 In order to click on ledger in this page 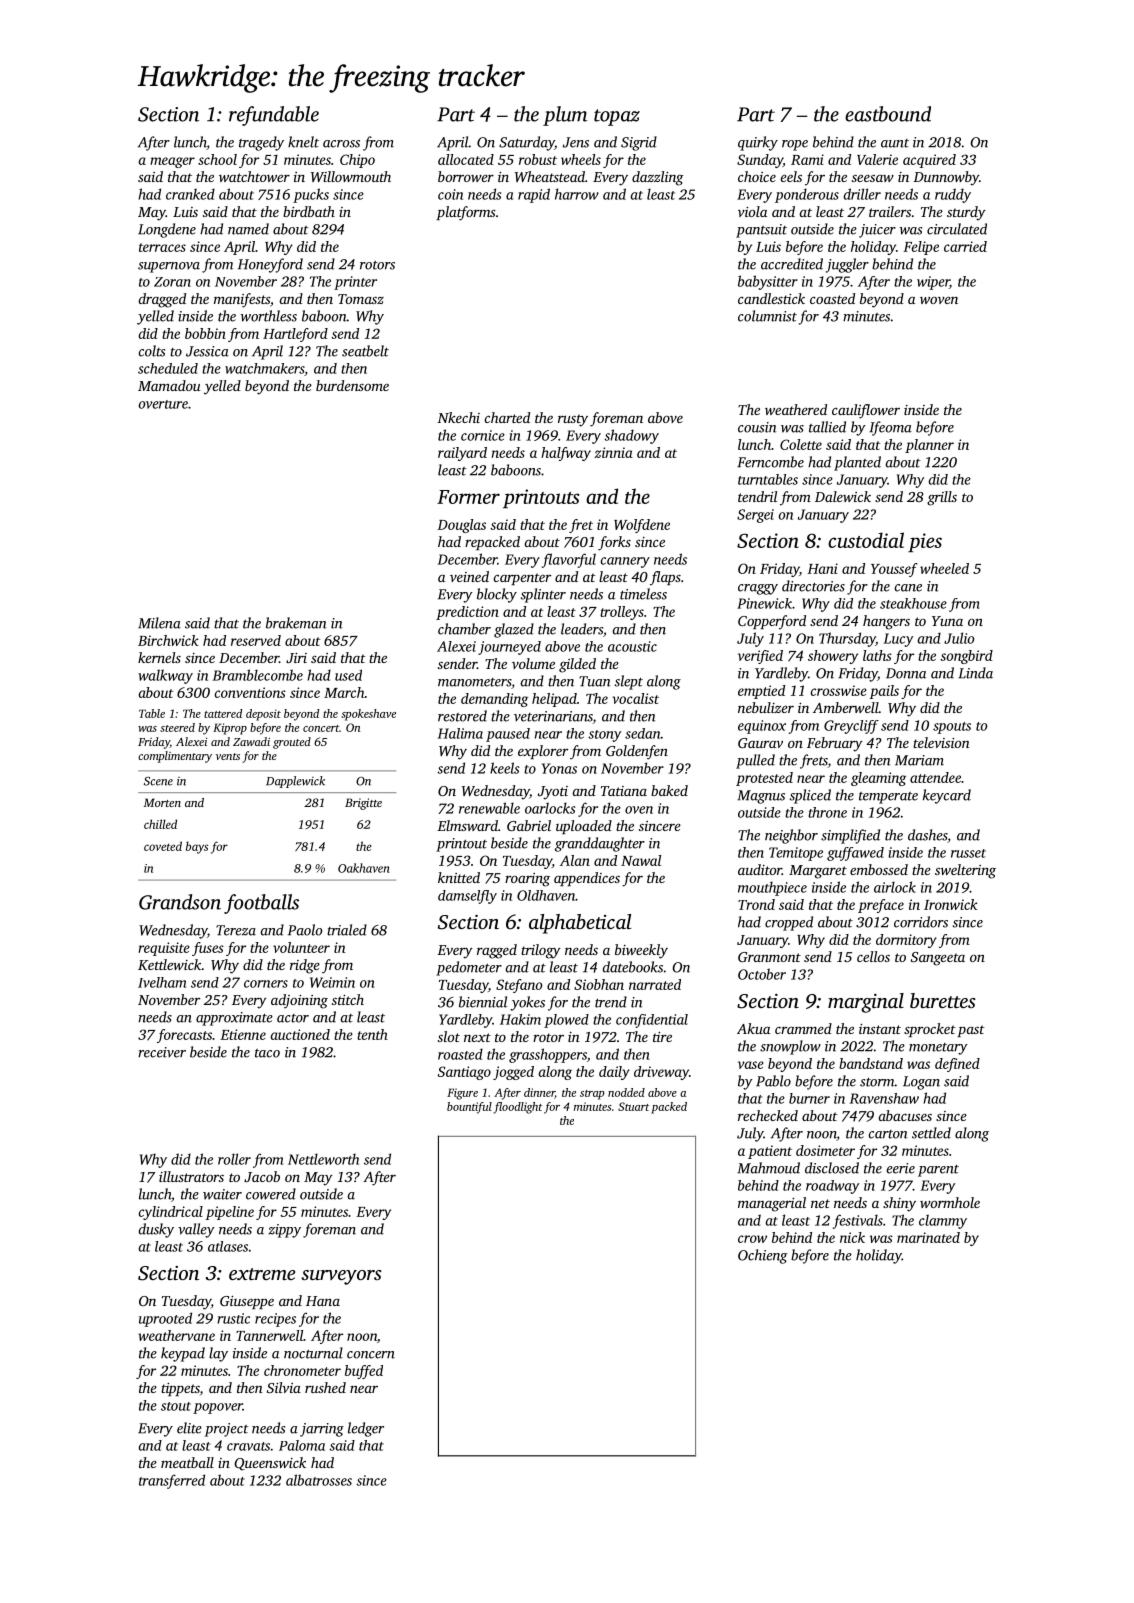, I will do `click(366, 1429)`.
